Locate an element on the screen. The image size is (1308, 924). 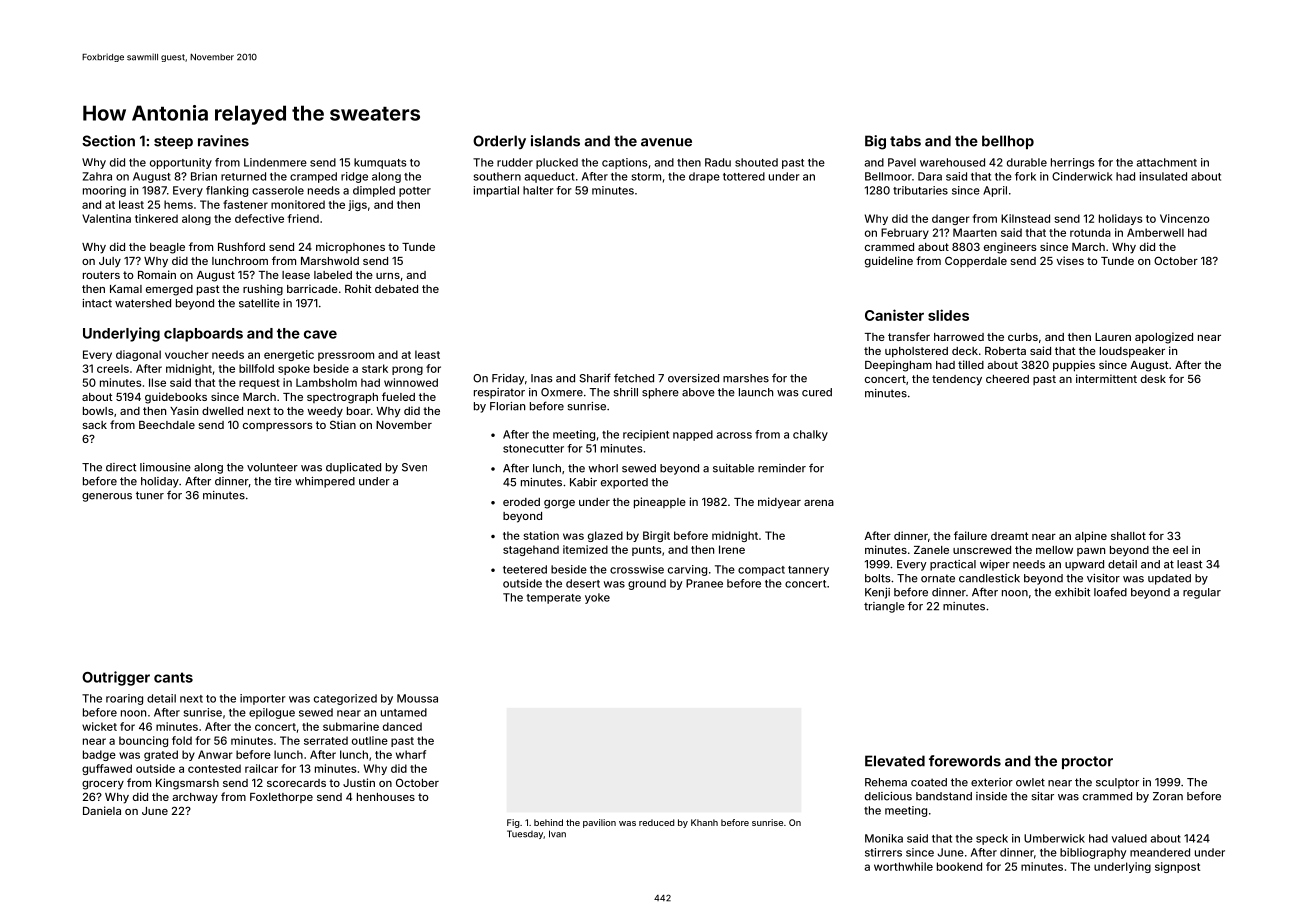
compressors is located at coordinates (278, 427).
